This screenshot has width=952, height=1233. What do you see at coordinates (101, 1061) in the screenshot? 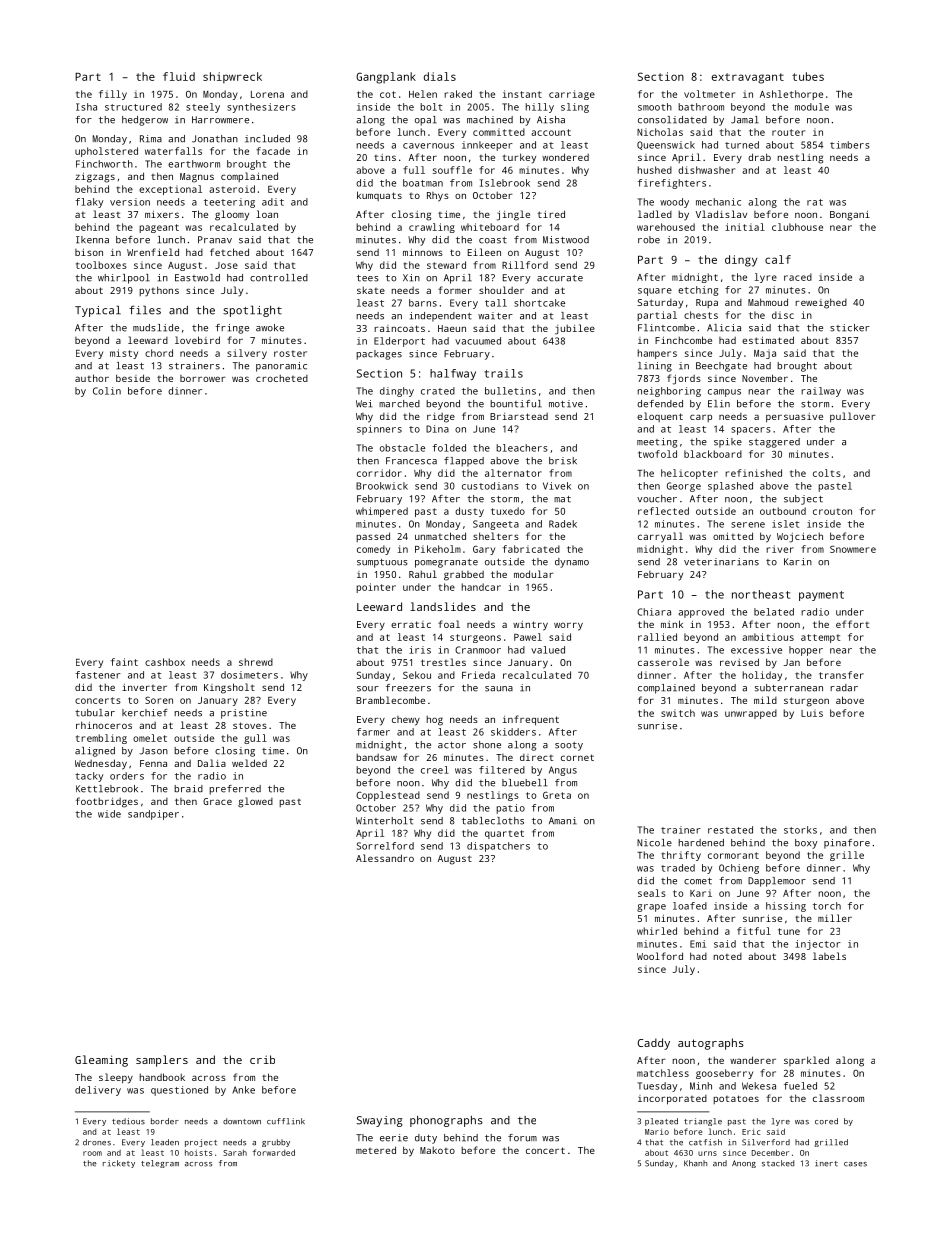
I see `Gleaming` at bounding box center [101, 1061].
